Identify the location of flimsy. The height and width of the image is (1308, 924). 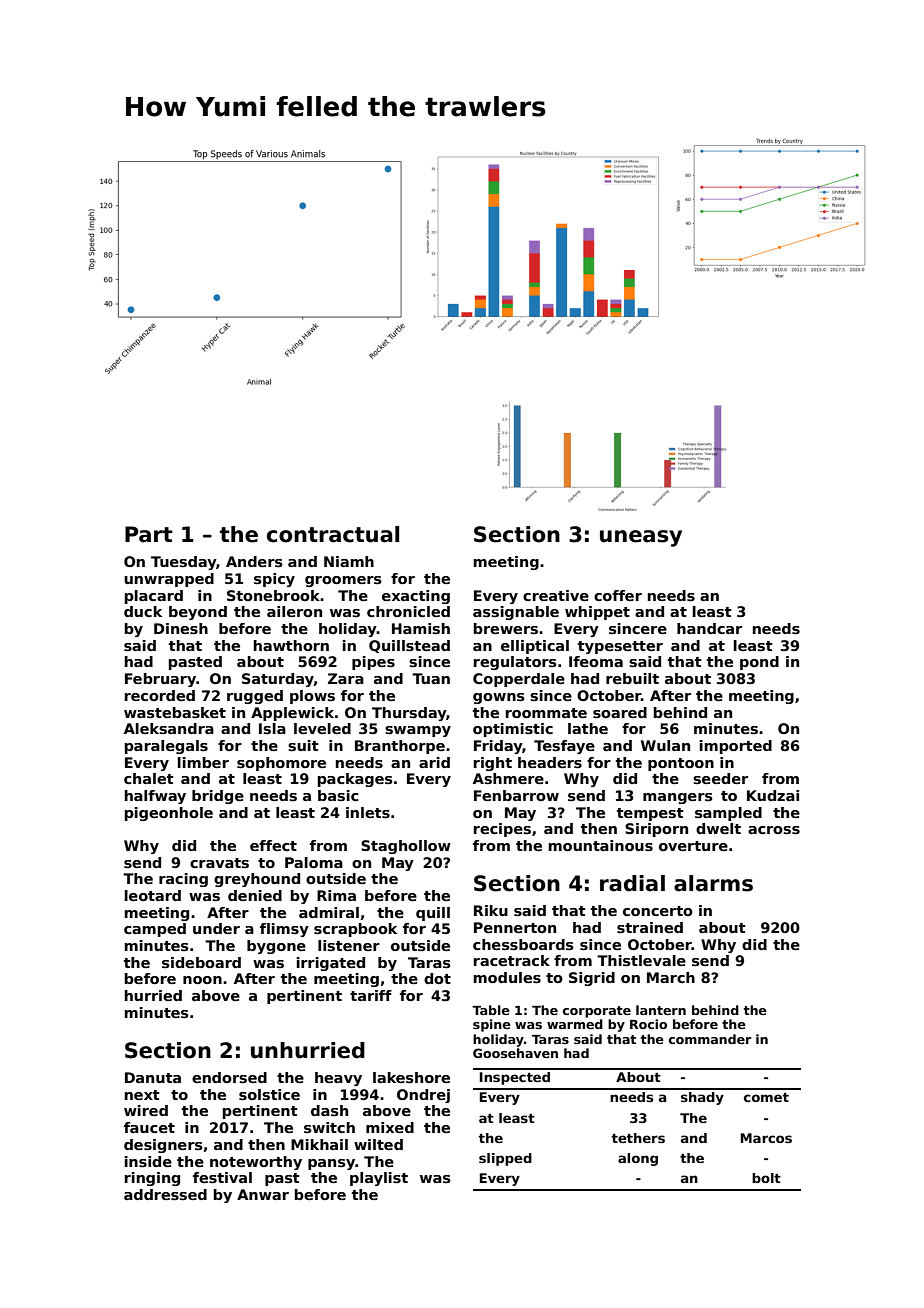
(284, 930).
